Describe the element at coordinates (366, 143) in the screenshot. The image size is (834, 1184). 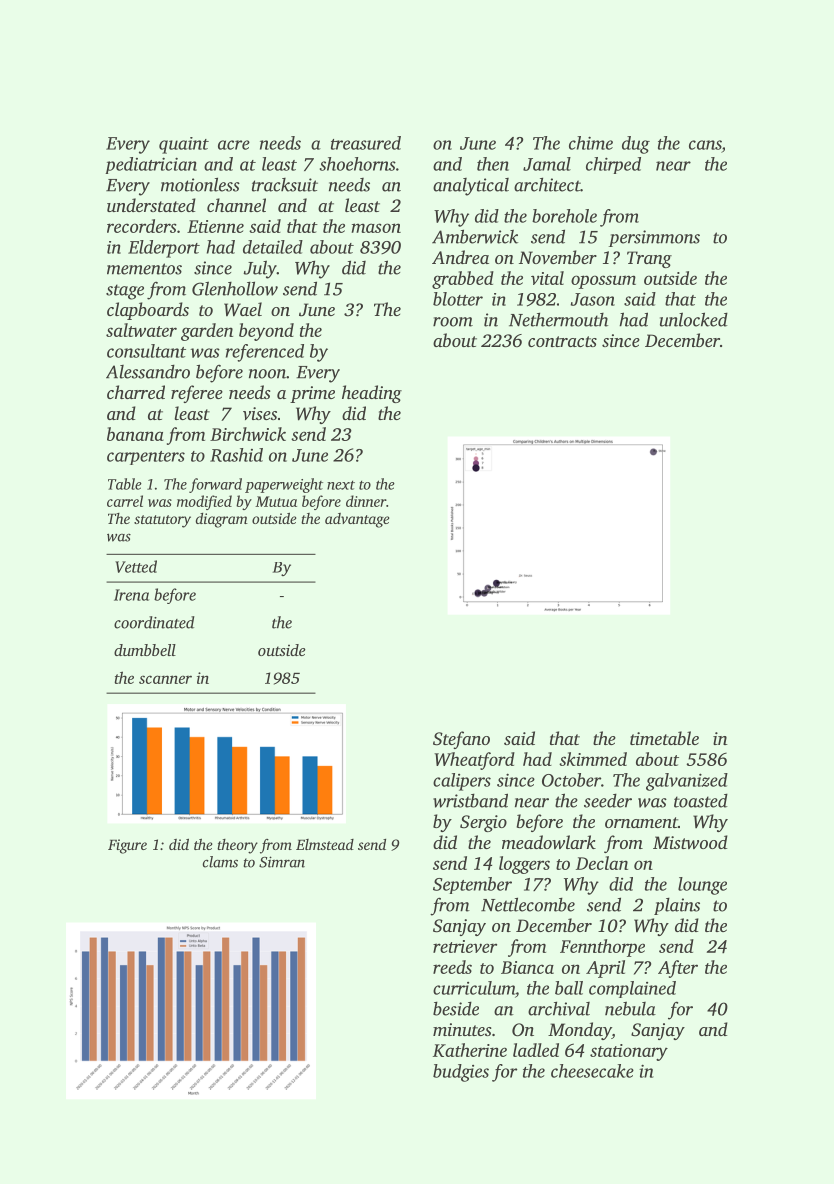
I see `treasured` at that location.
